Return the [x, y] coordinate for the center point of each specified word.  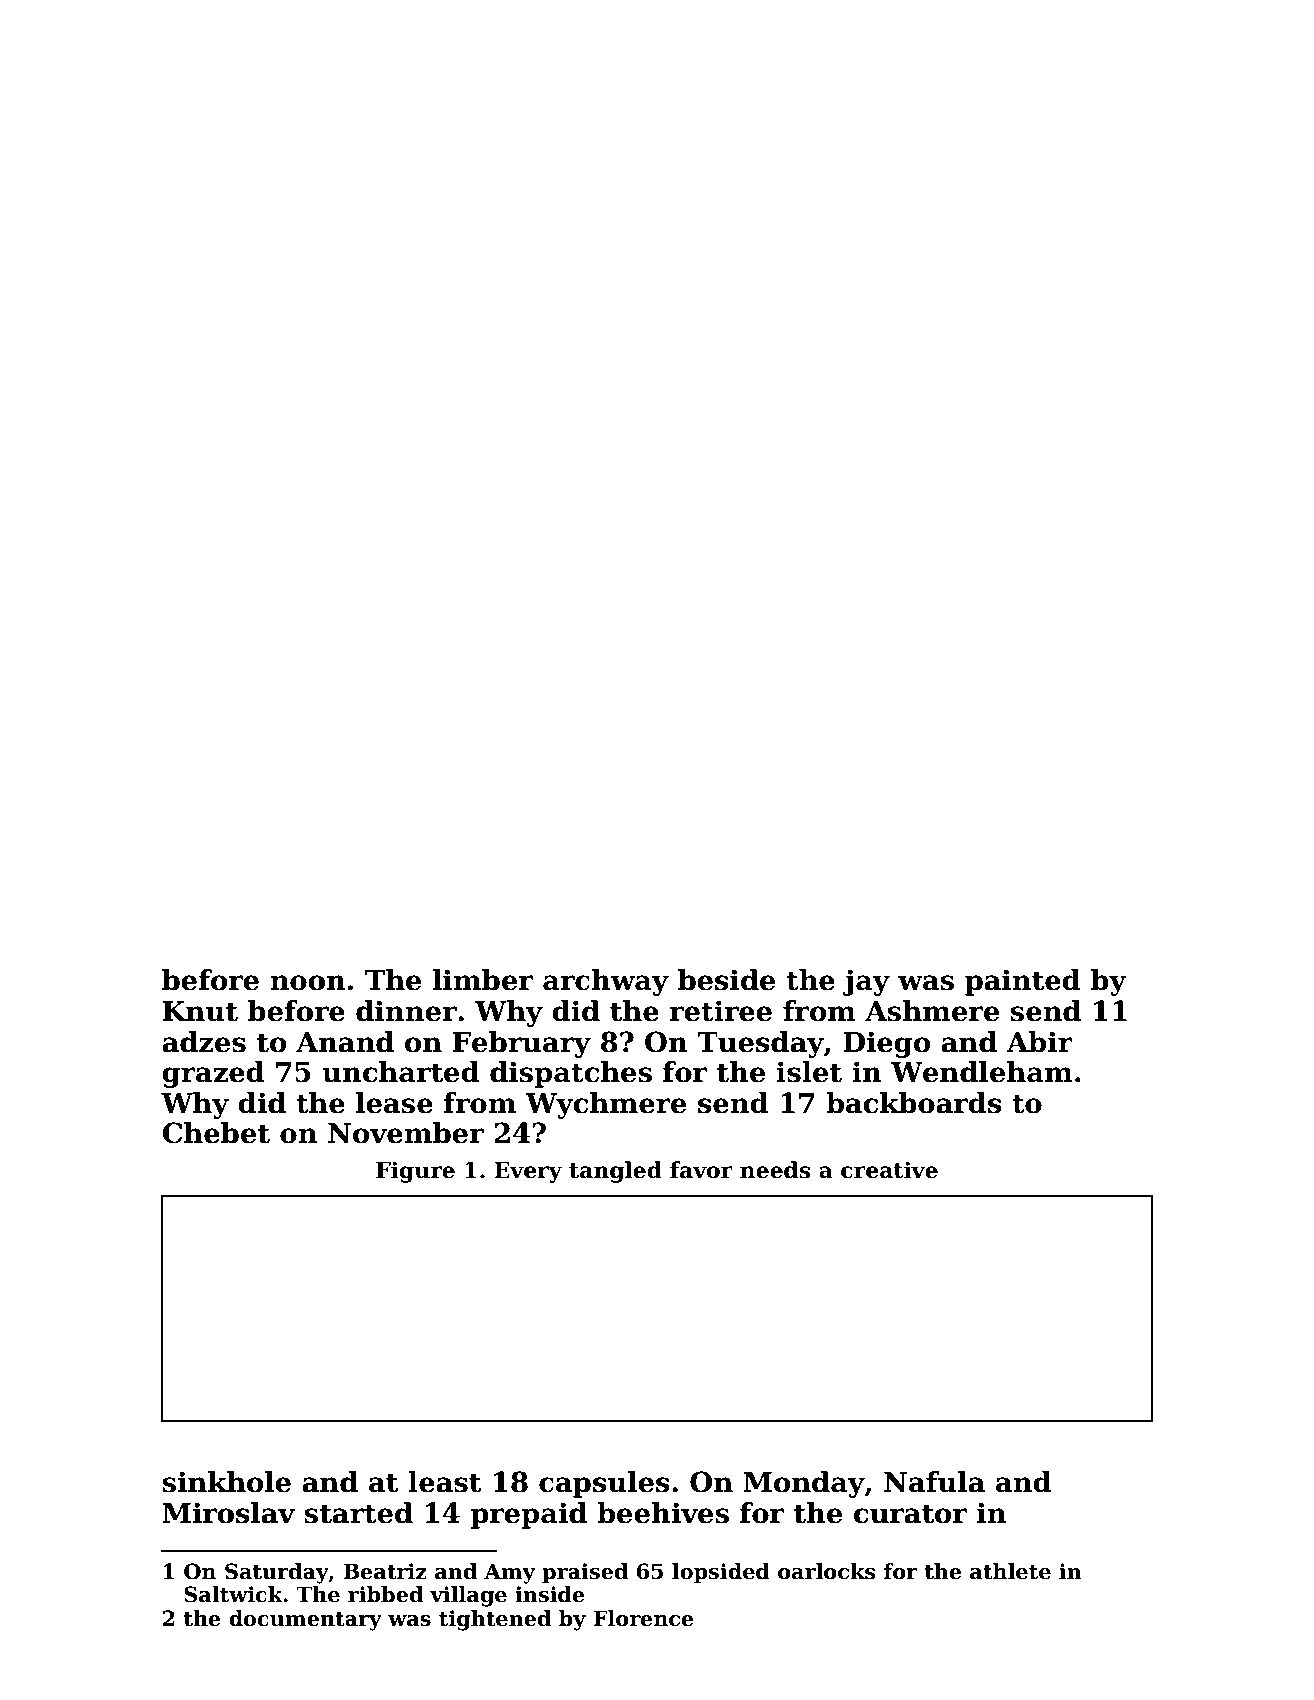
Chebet [216, 1133]
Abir [1039, 1042]
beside [726, 980]
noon [308, 983]
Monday [804, 1484]
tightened [495, 1620]
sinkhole [227, 1482]
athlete [1010, 1571]
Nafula [934, 1482]
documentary [305, 1620]
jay [866, 982]
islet [809, 1072]
